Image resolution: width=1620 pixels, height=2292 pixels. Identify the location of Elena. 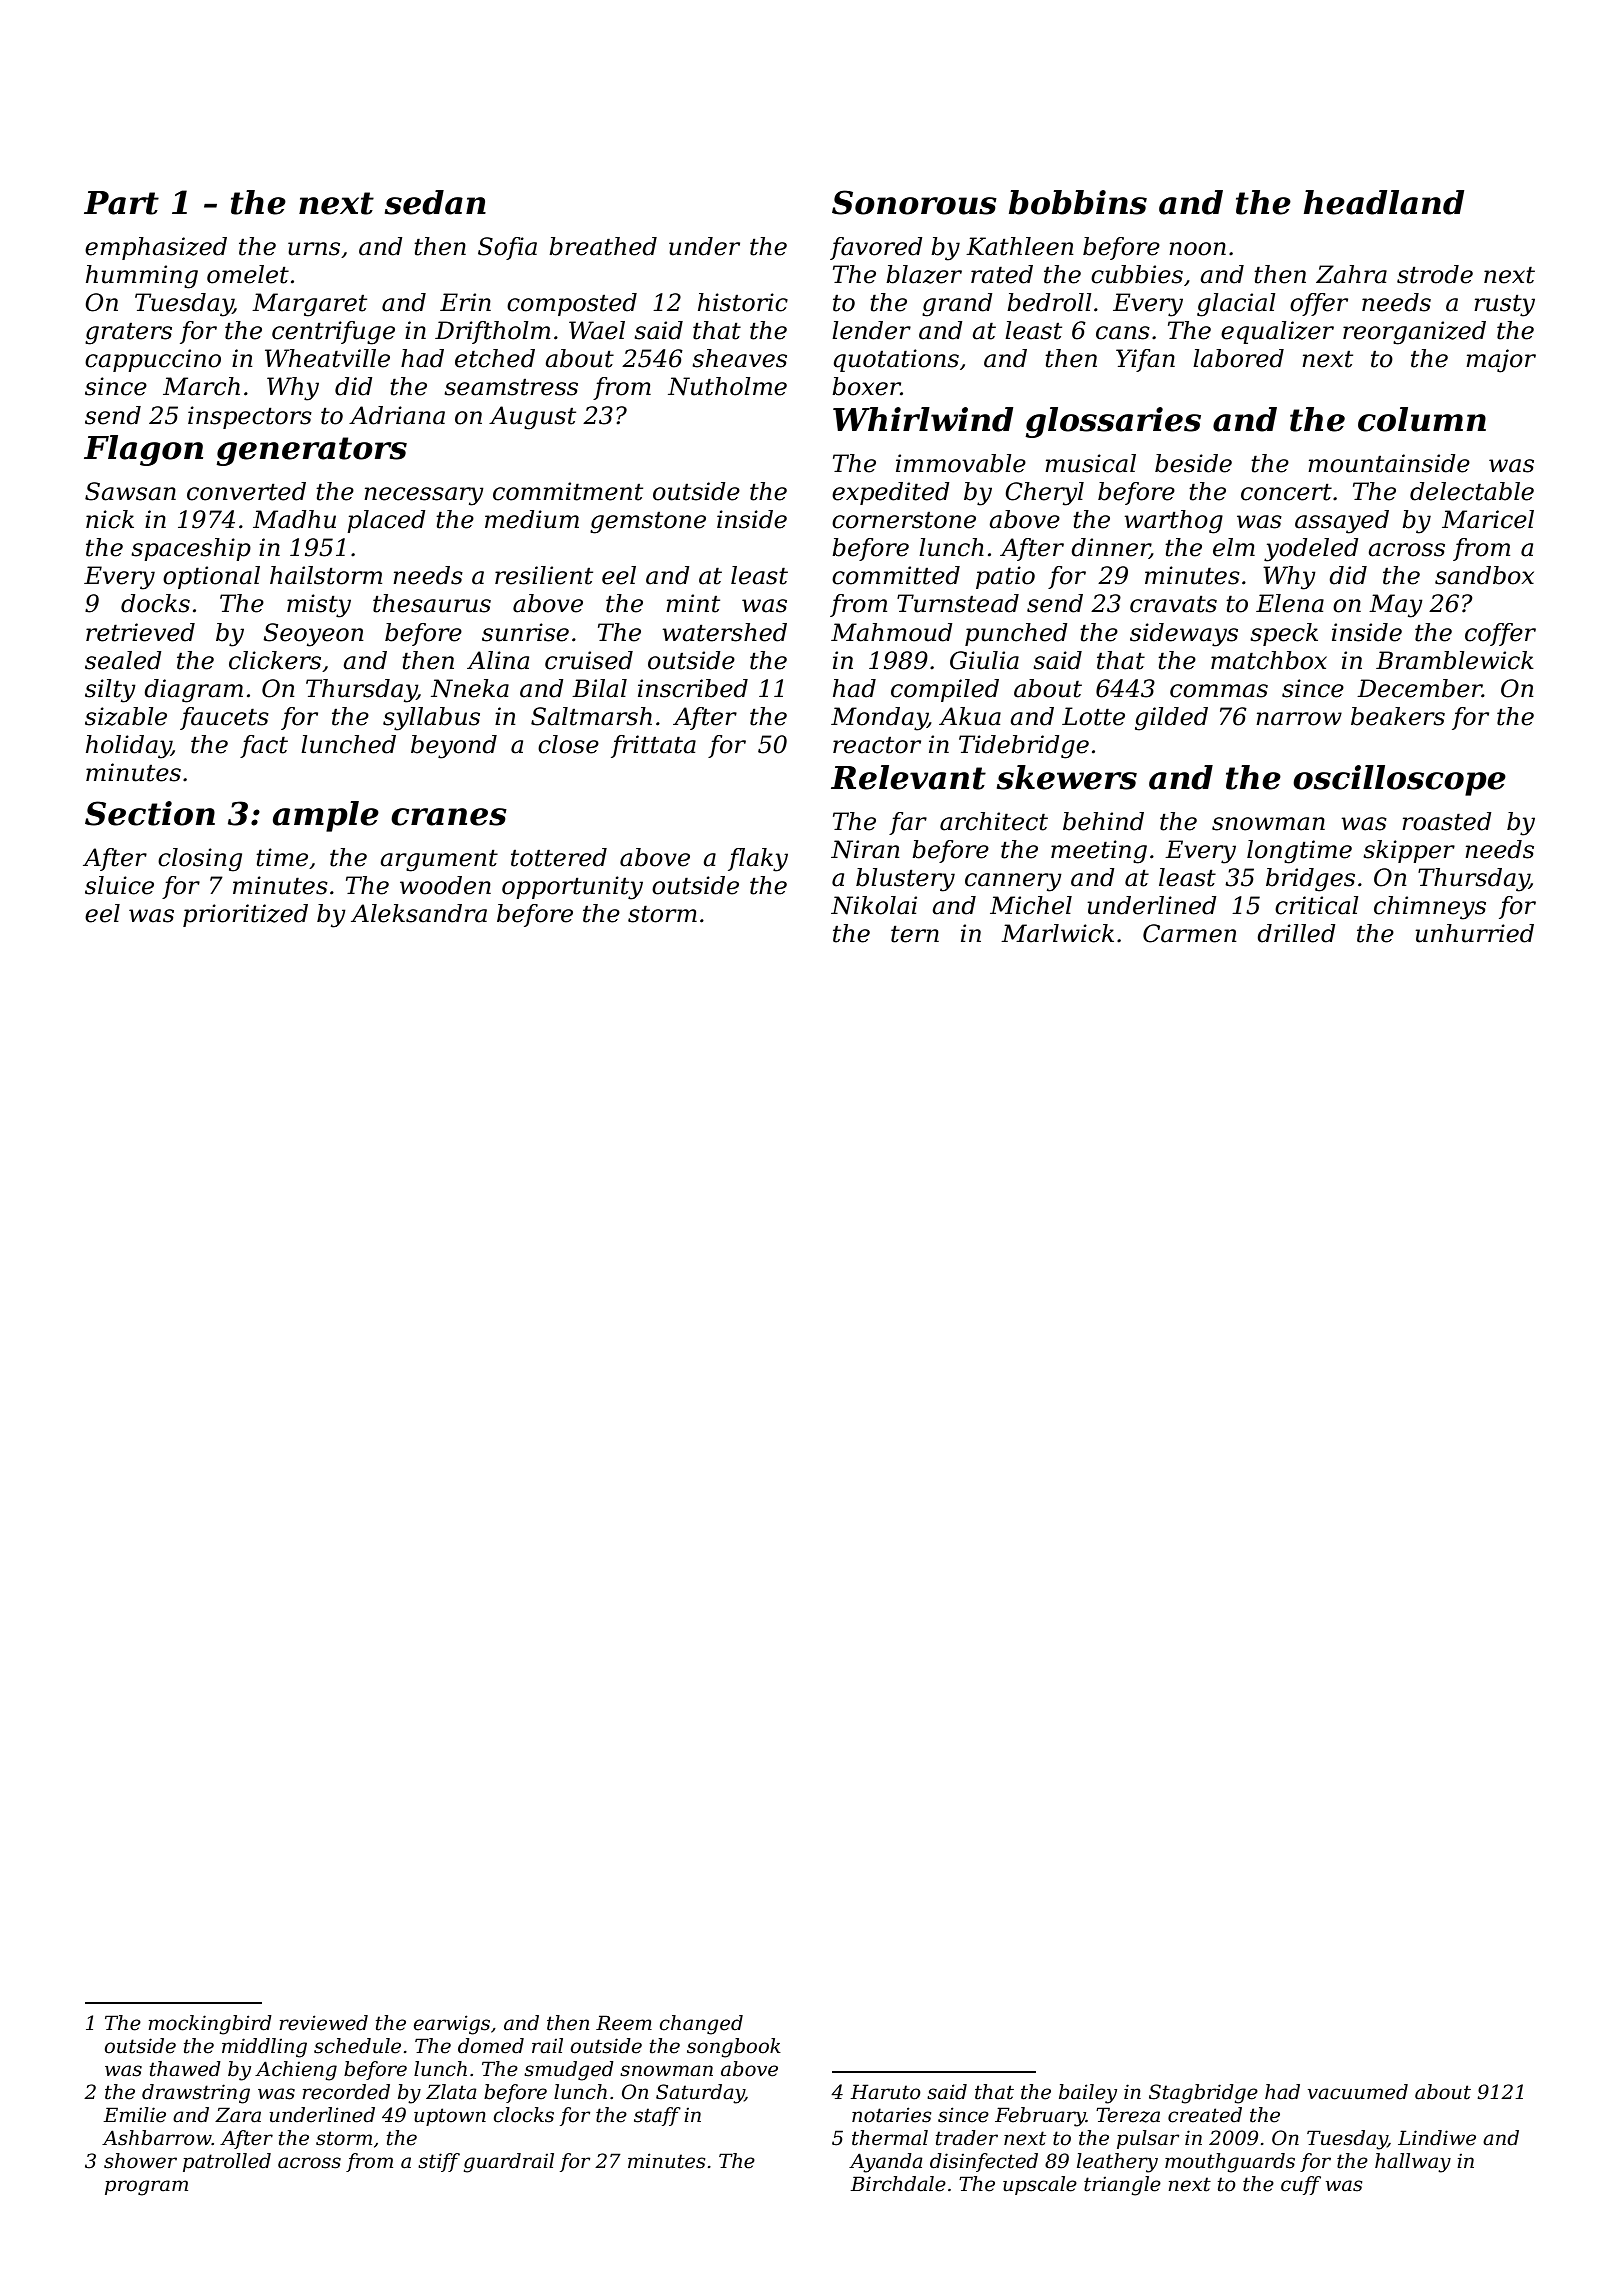
(1290, 603).
